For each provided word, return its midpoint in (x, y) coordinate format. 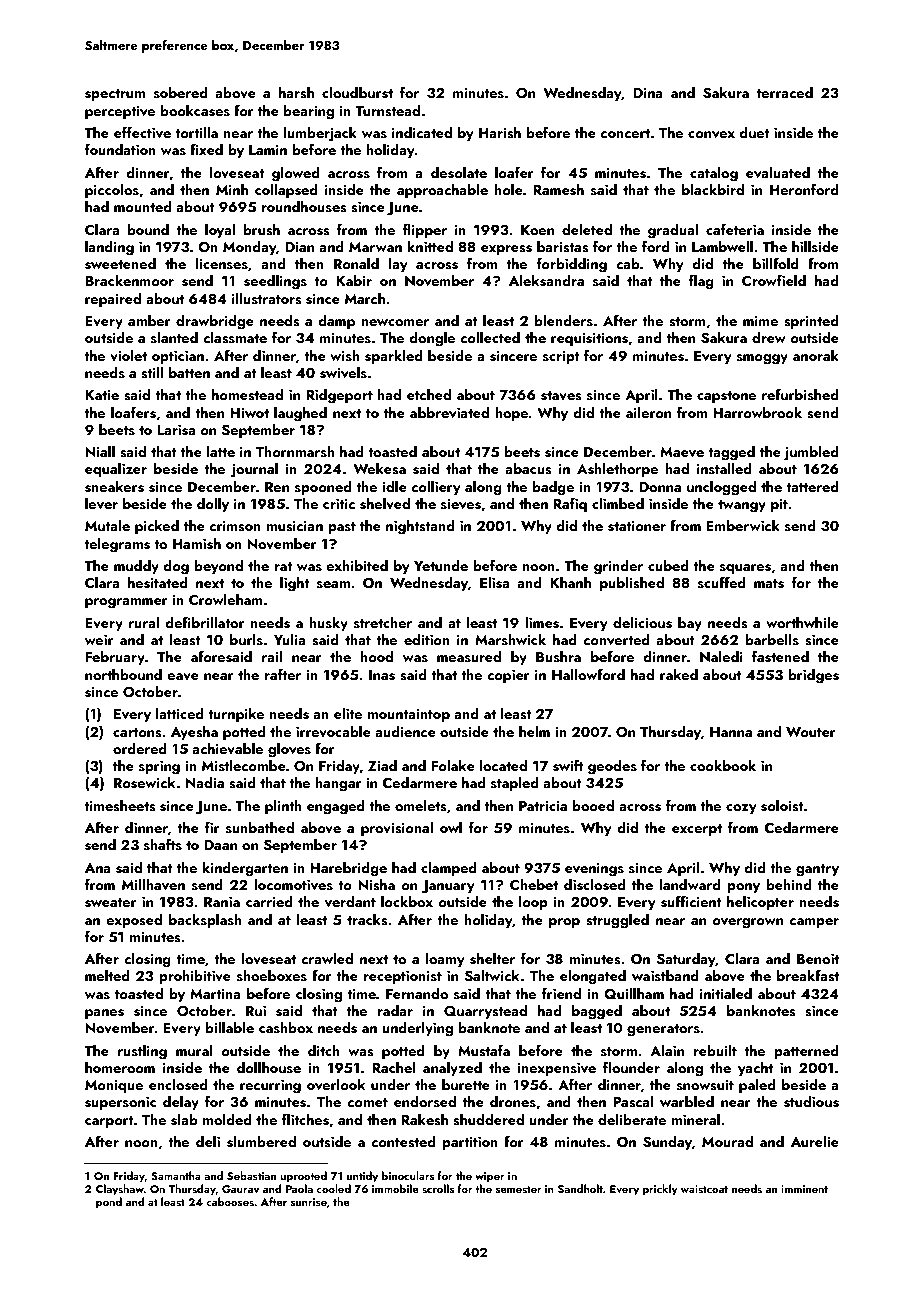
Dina (648, 93)
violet (128, 355)
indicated (422, 132)
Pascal (633, 1102)
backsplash (205, 921)
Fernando (417, 993)
